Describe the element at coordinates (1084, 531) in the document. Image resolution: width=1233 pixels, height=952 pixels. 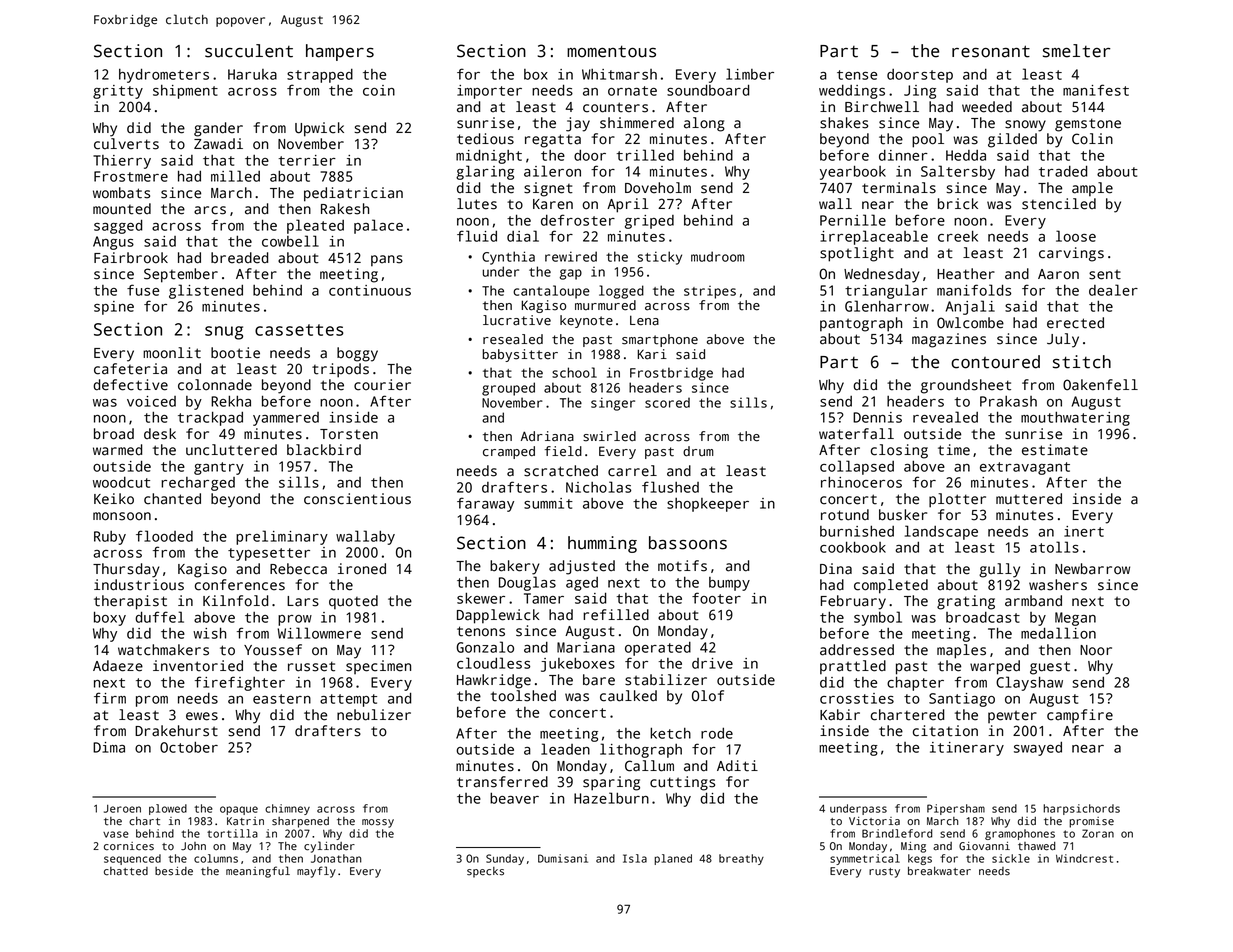
I see `inert` at that location.
